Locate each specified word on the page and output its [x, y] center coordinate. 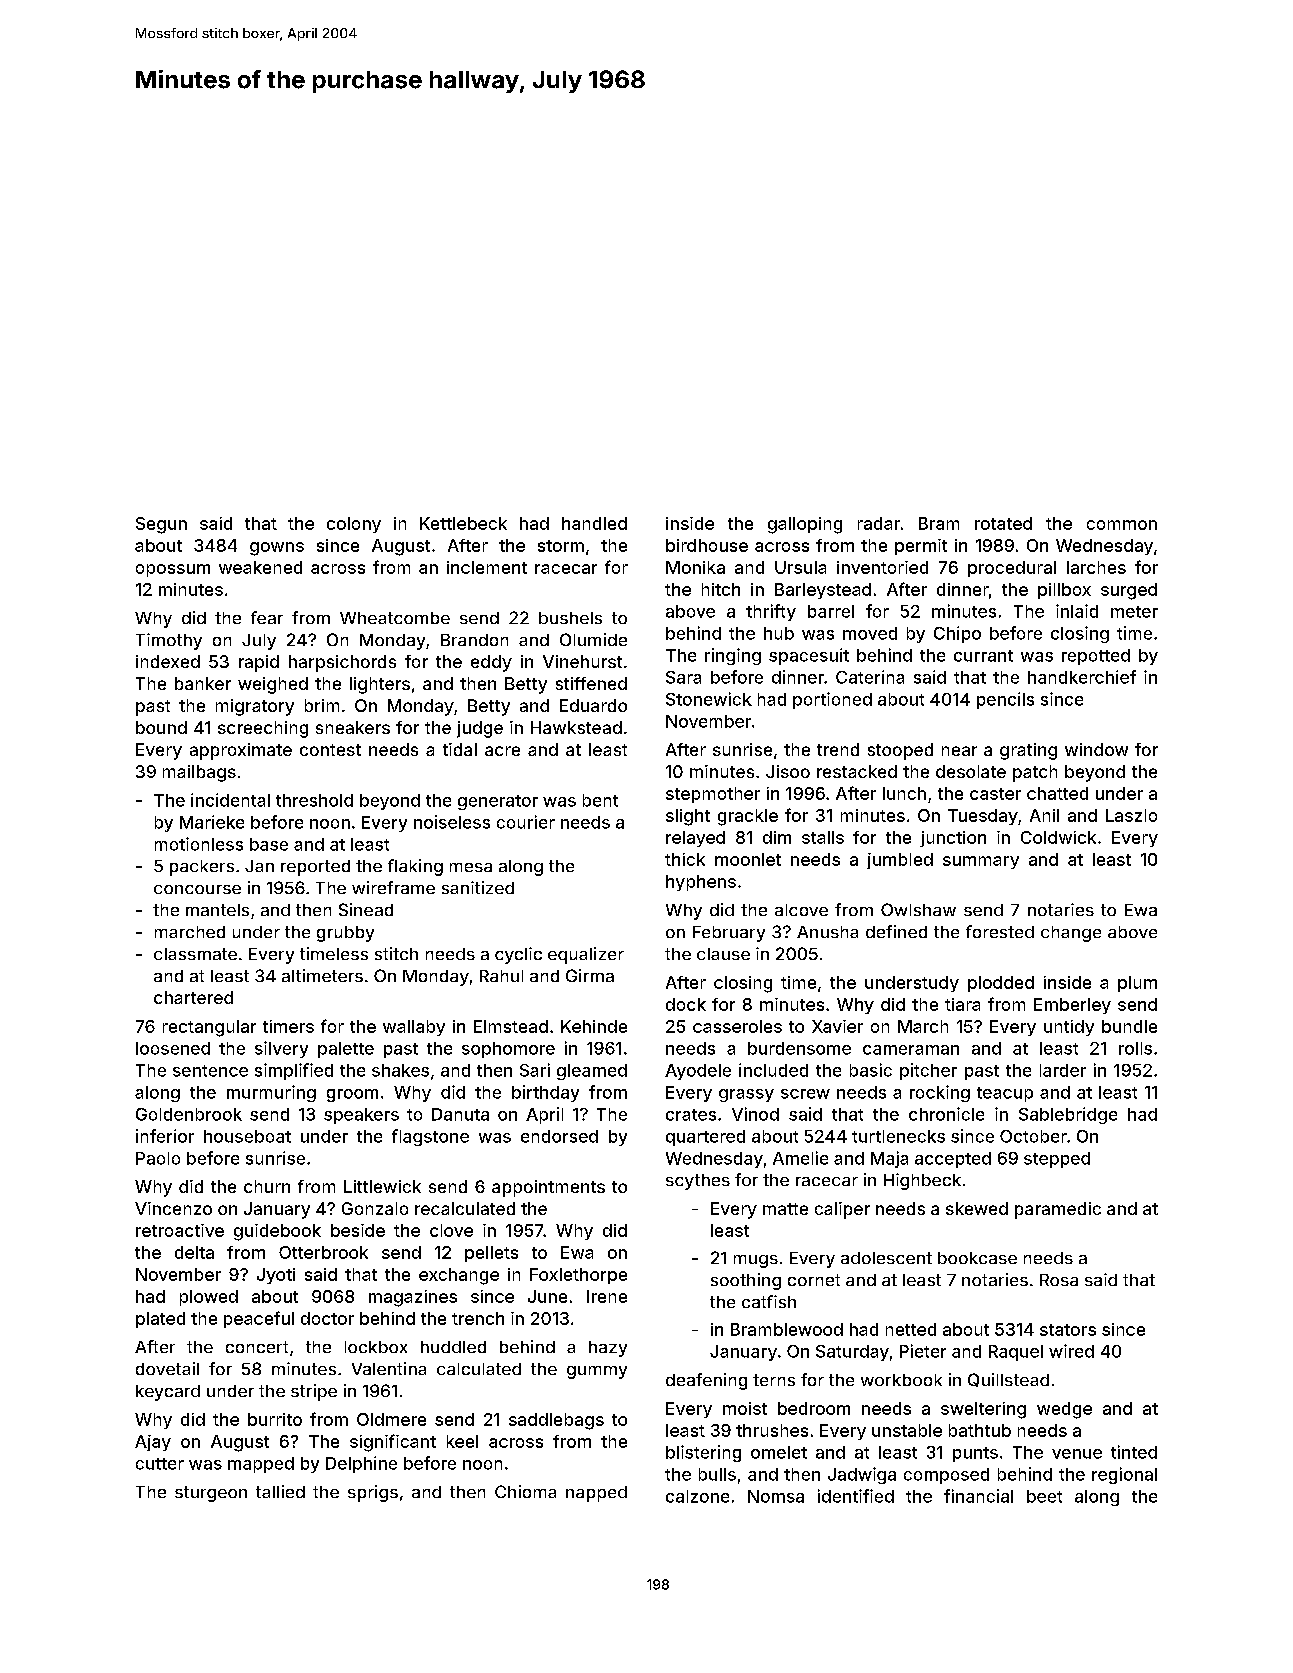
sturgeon [211, 1494]
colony [354, 525]
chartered [193, 997]
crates [691, 1115]
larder [1063, 1070]
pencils [1005, 700]
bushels [570, 618]
